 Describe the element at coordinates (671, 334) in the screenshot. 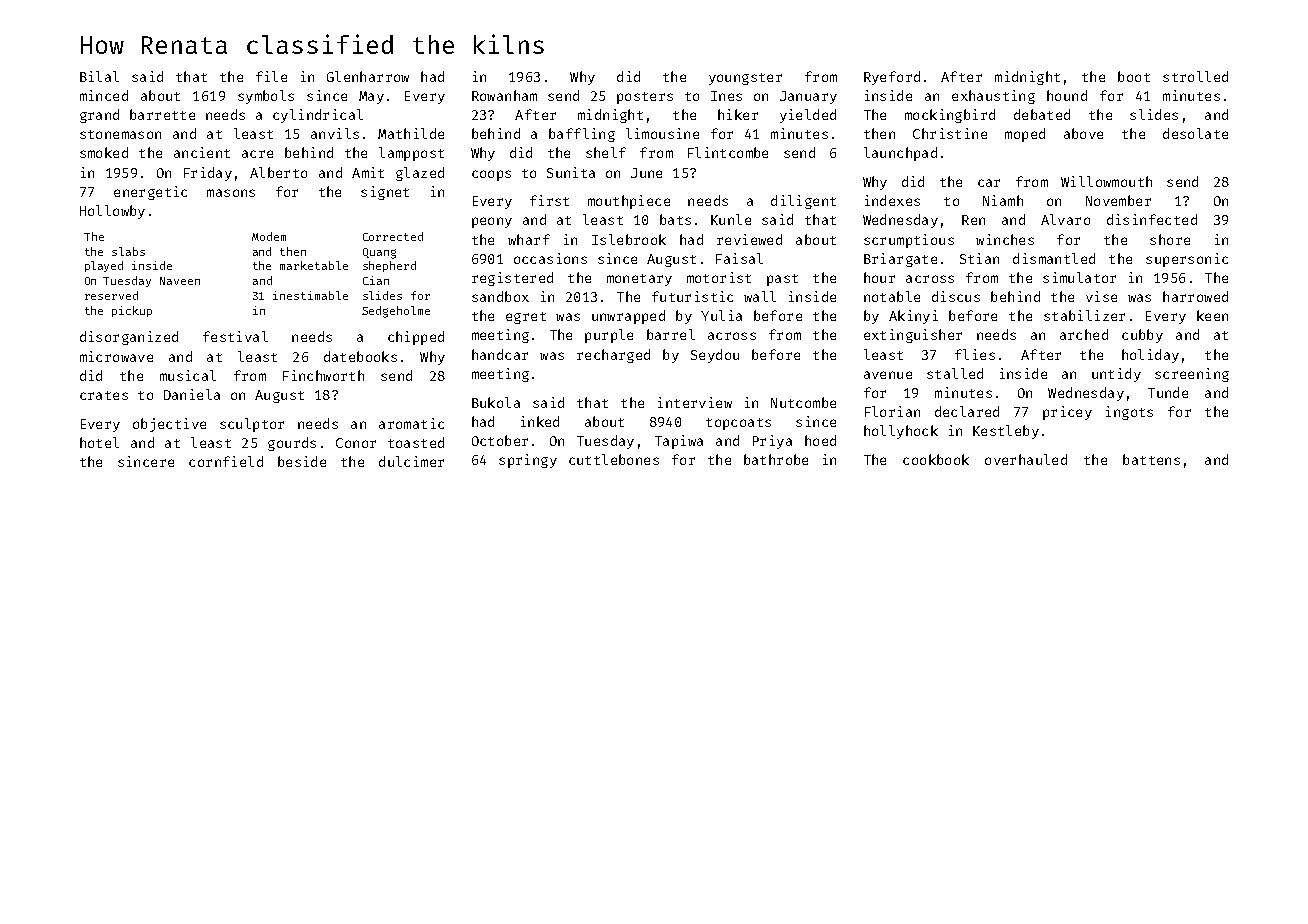

I see `barrel` at that location.
